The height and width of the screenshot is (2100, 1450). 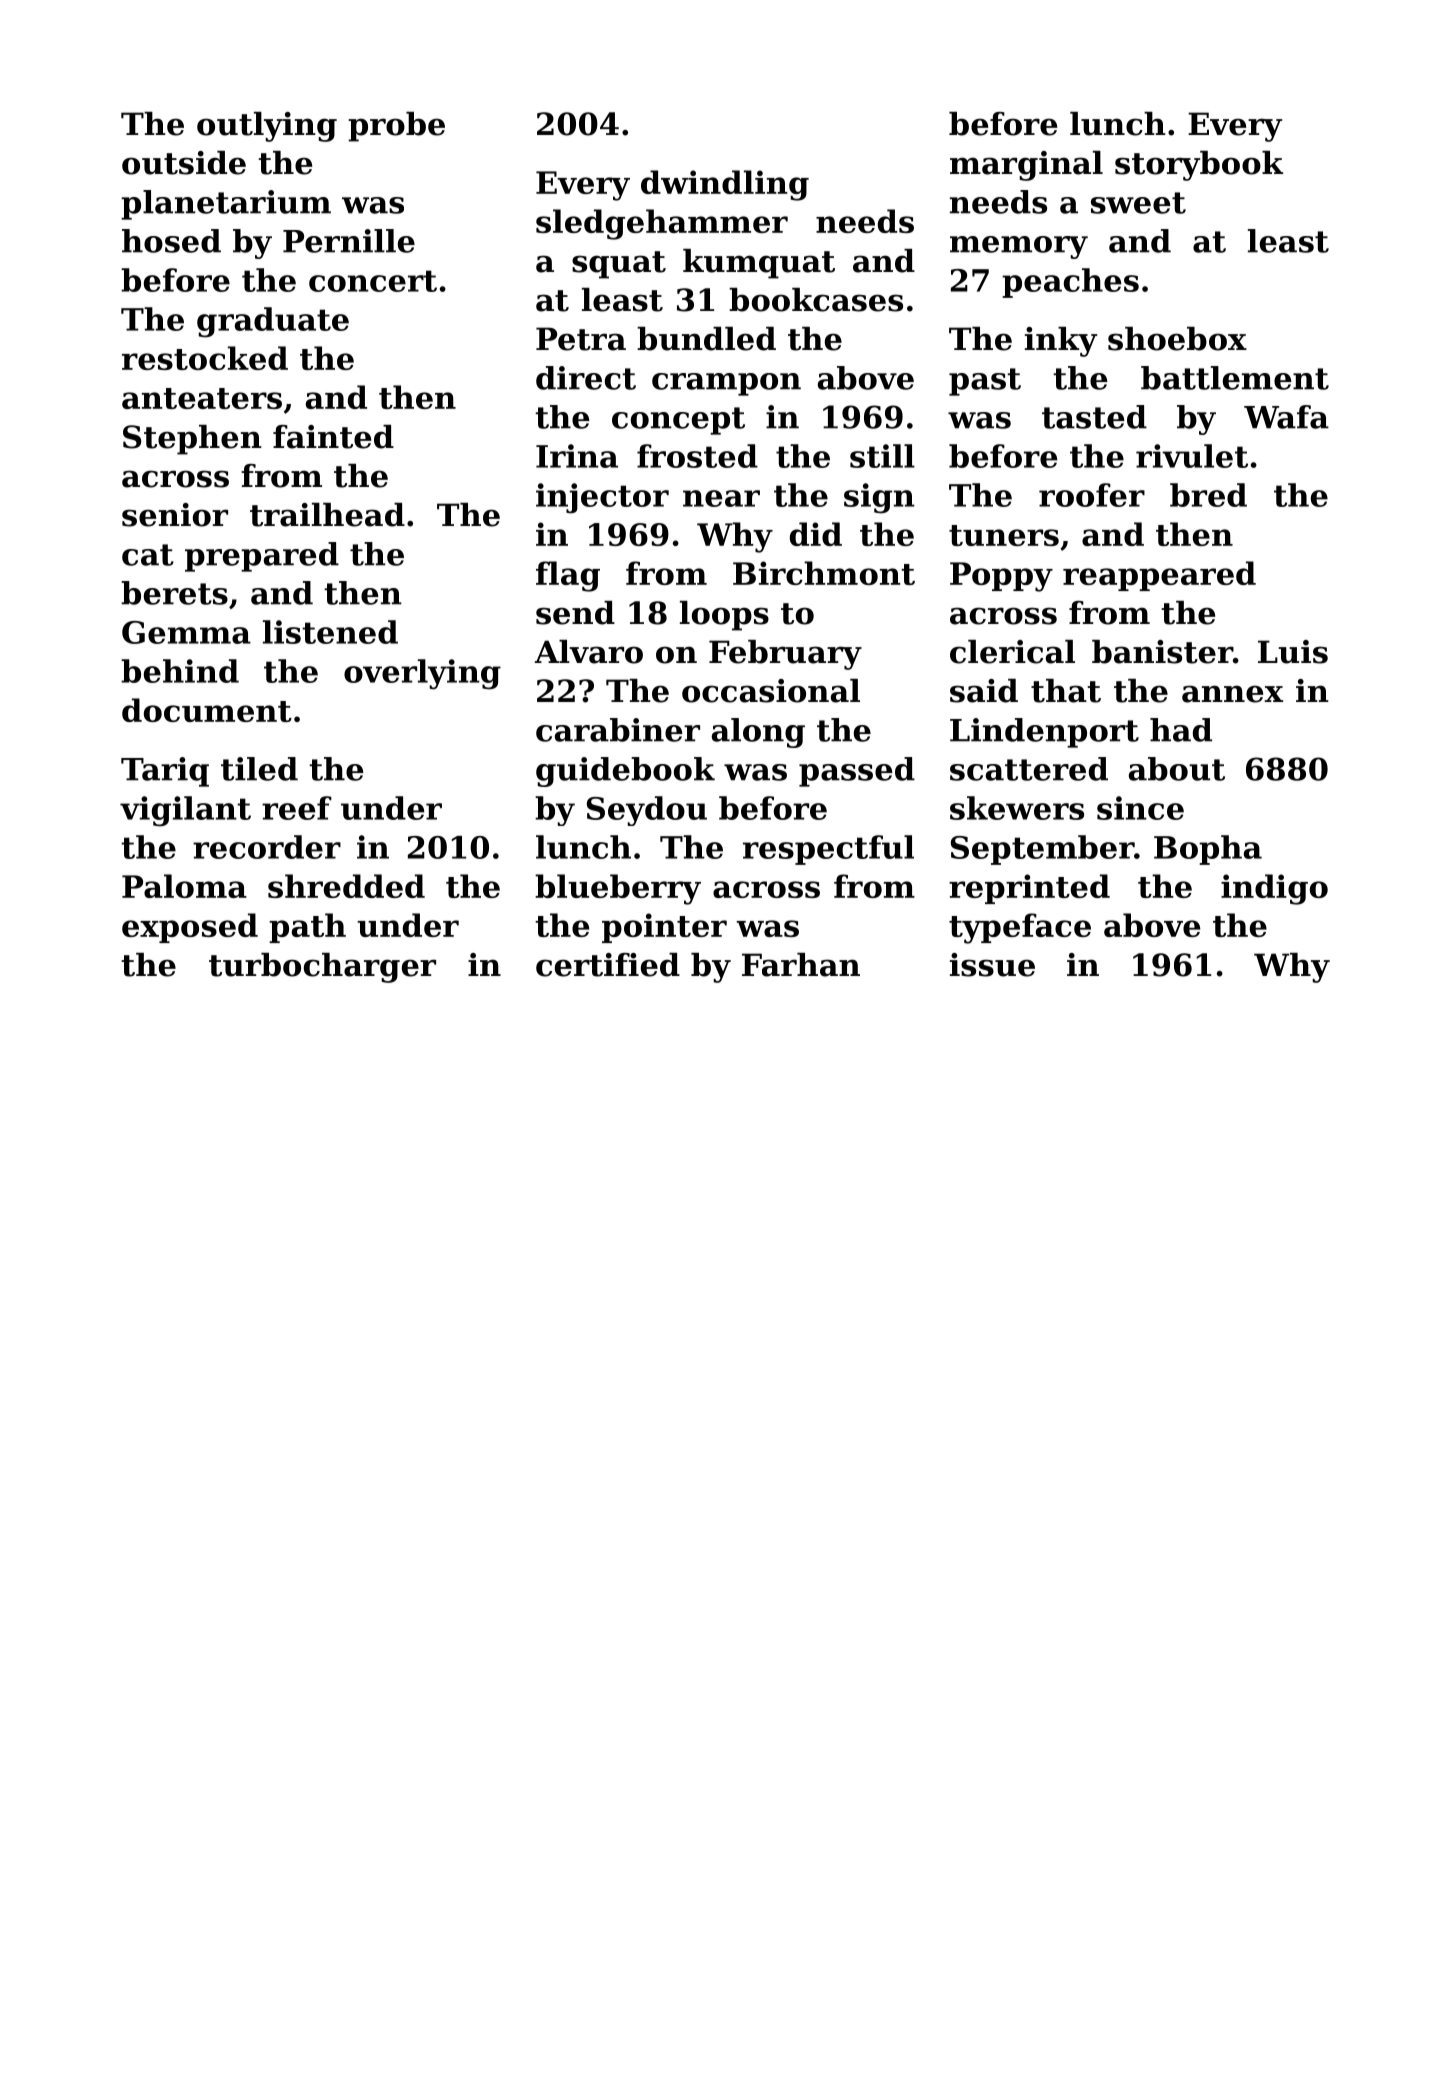 I want to click on dwindling, so click(x=725, y=185).
